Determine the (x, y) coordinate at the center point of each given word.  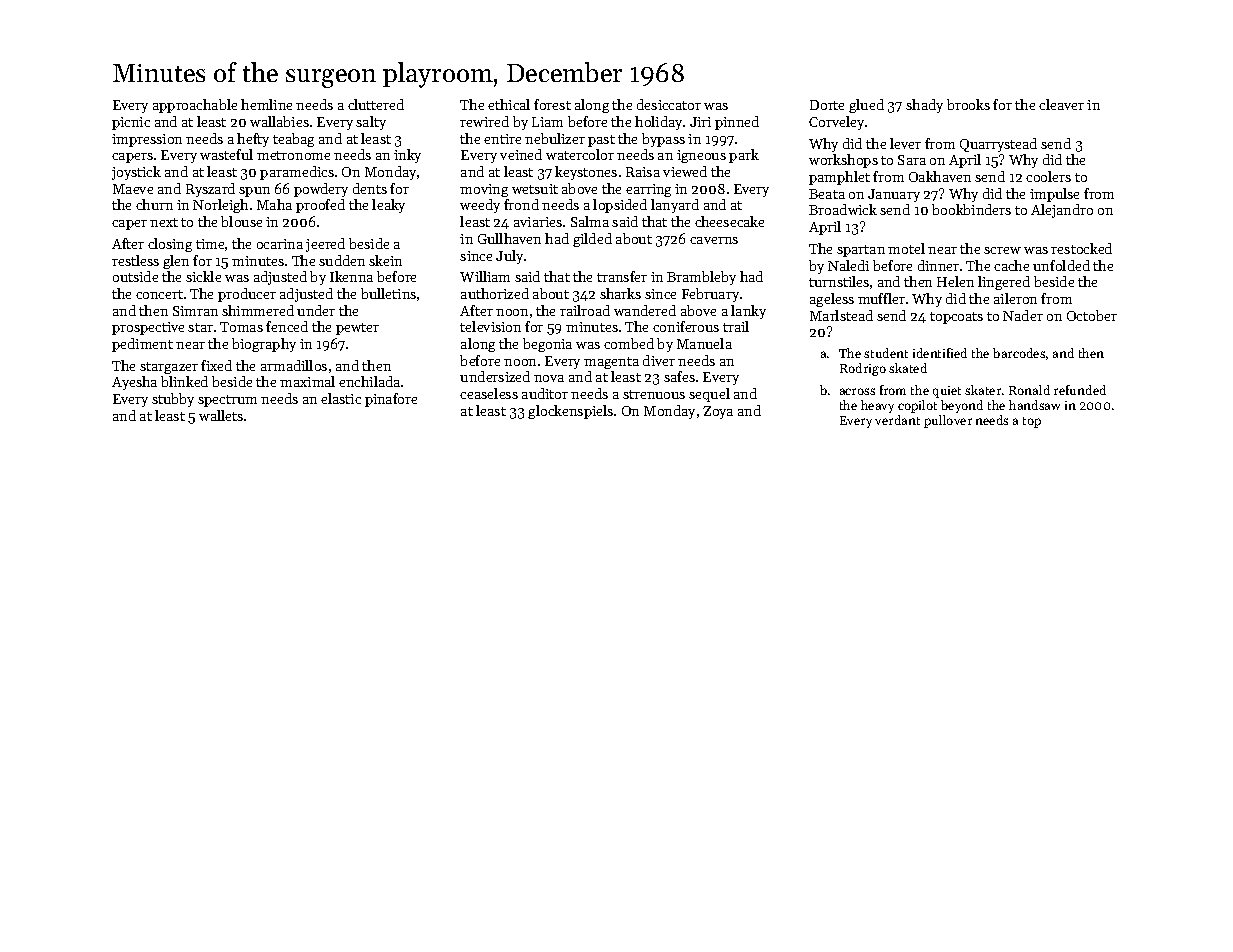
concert (159, 294)
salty (371, 123)
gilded (592, 240)
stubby (173, 400)
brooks (968, 104)
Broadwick (843, 209)
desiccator (669, 104)
